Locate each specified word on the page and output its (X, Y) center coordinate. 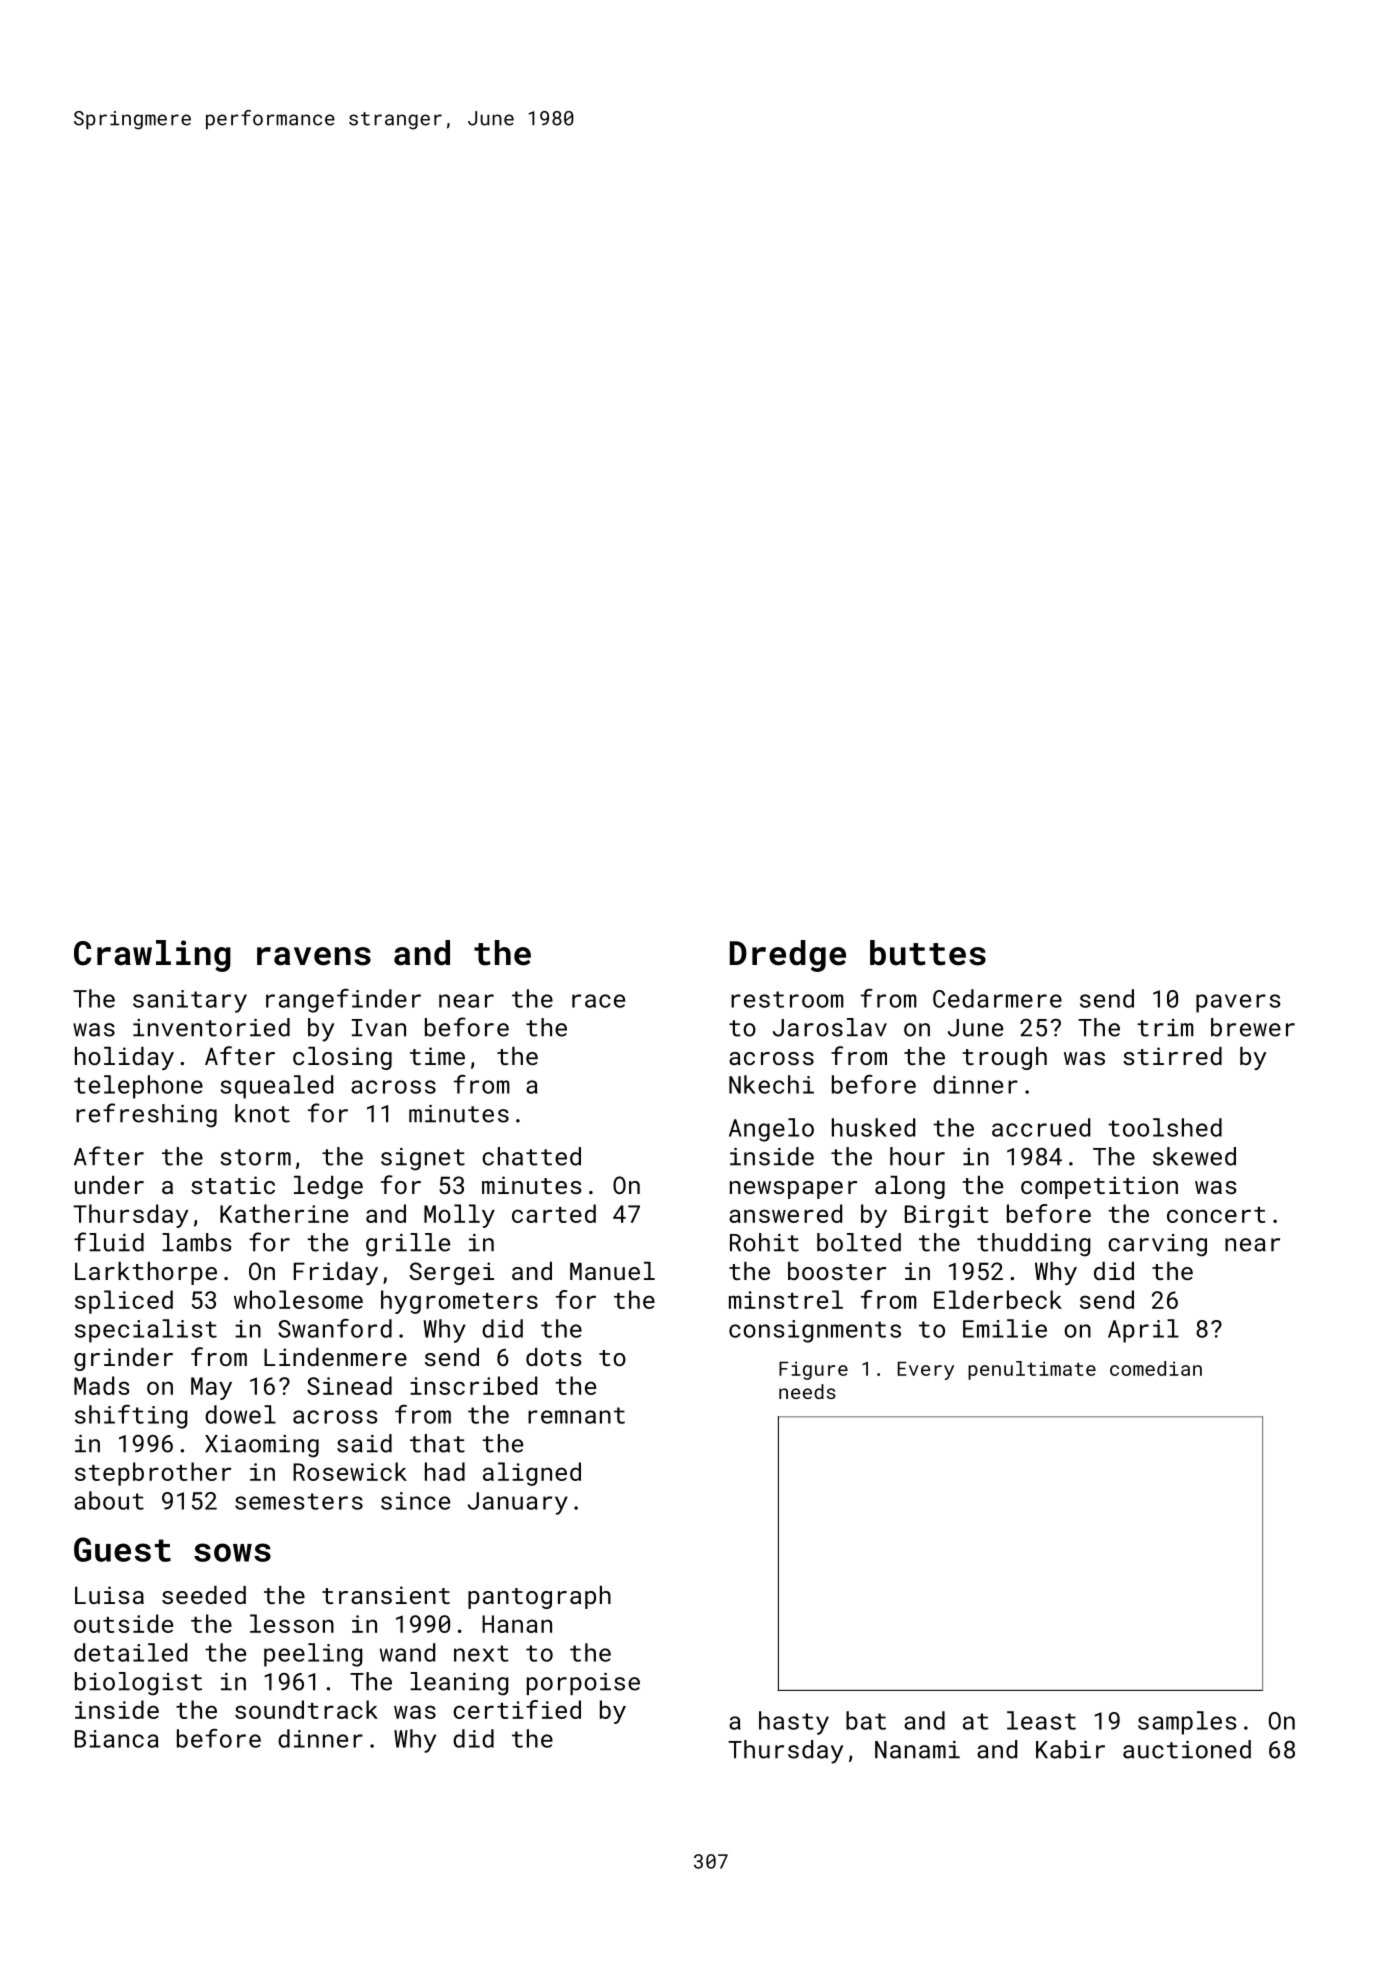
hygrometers (459, 1302)
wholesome (298, 1299)
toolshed (1165, 1127)
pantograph (539, 1597)
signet (423, 1159)
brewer (1253, 1027)
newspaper (793, 1190)
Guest (122, 1549)
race (598, 1001)
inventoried (211, 1027)
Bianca (117, 1739)
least (1041, 1720)
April (1143, 1331)
